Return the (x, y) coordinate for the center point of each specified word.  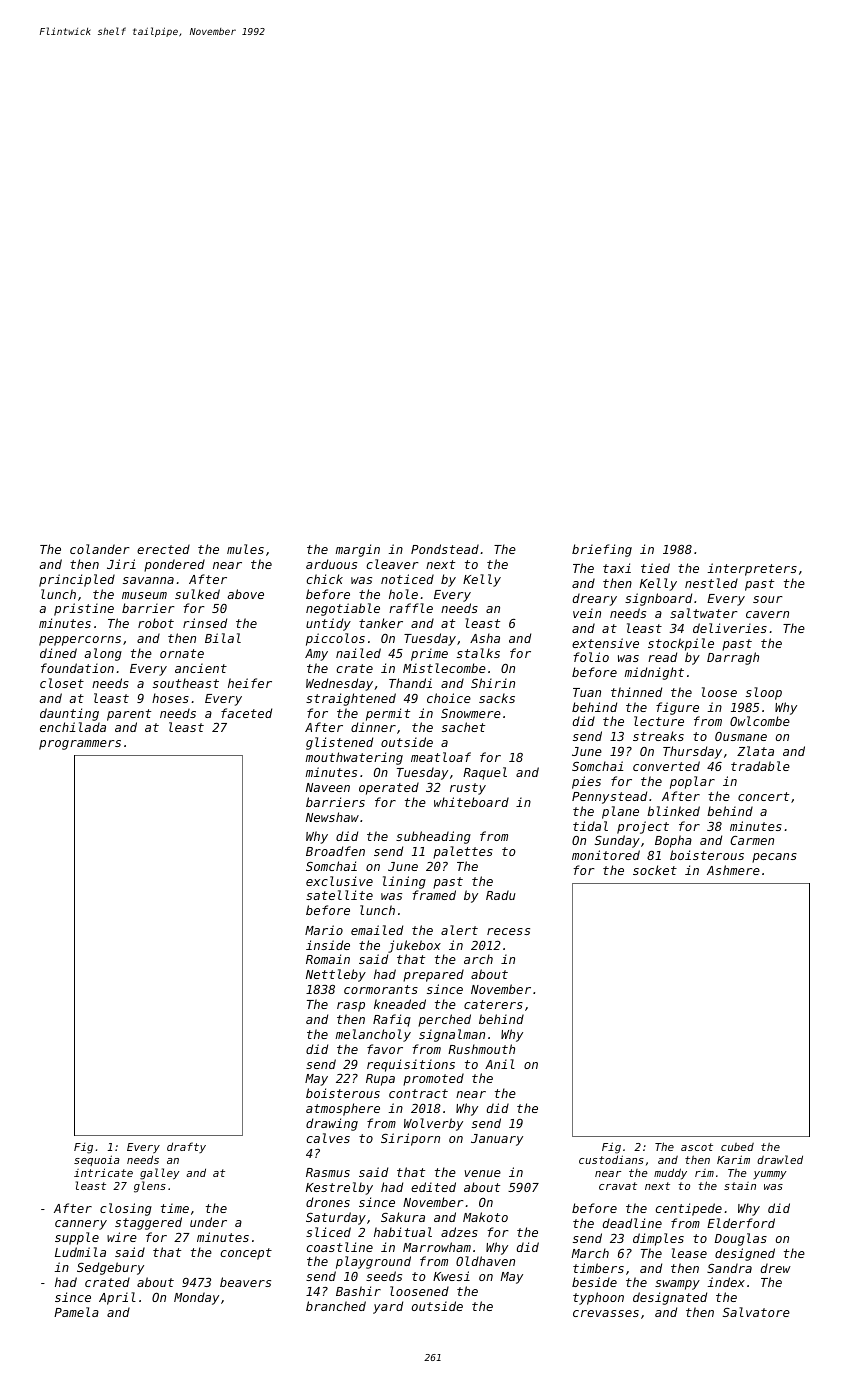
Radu (501, 895)
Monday (196, 1298)
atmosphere (343, 1109)
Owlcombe (760, 721)
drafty (186, 1147)
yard (388, 1307)
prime (429, 654)
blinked (673, 811)
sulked (197, 594)
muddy (670, 1173)
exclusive (339, 881)
